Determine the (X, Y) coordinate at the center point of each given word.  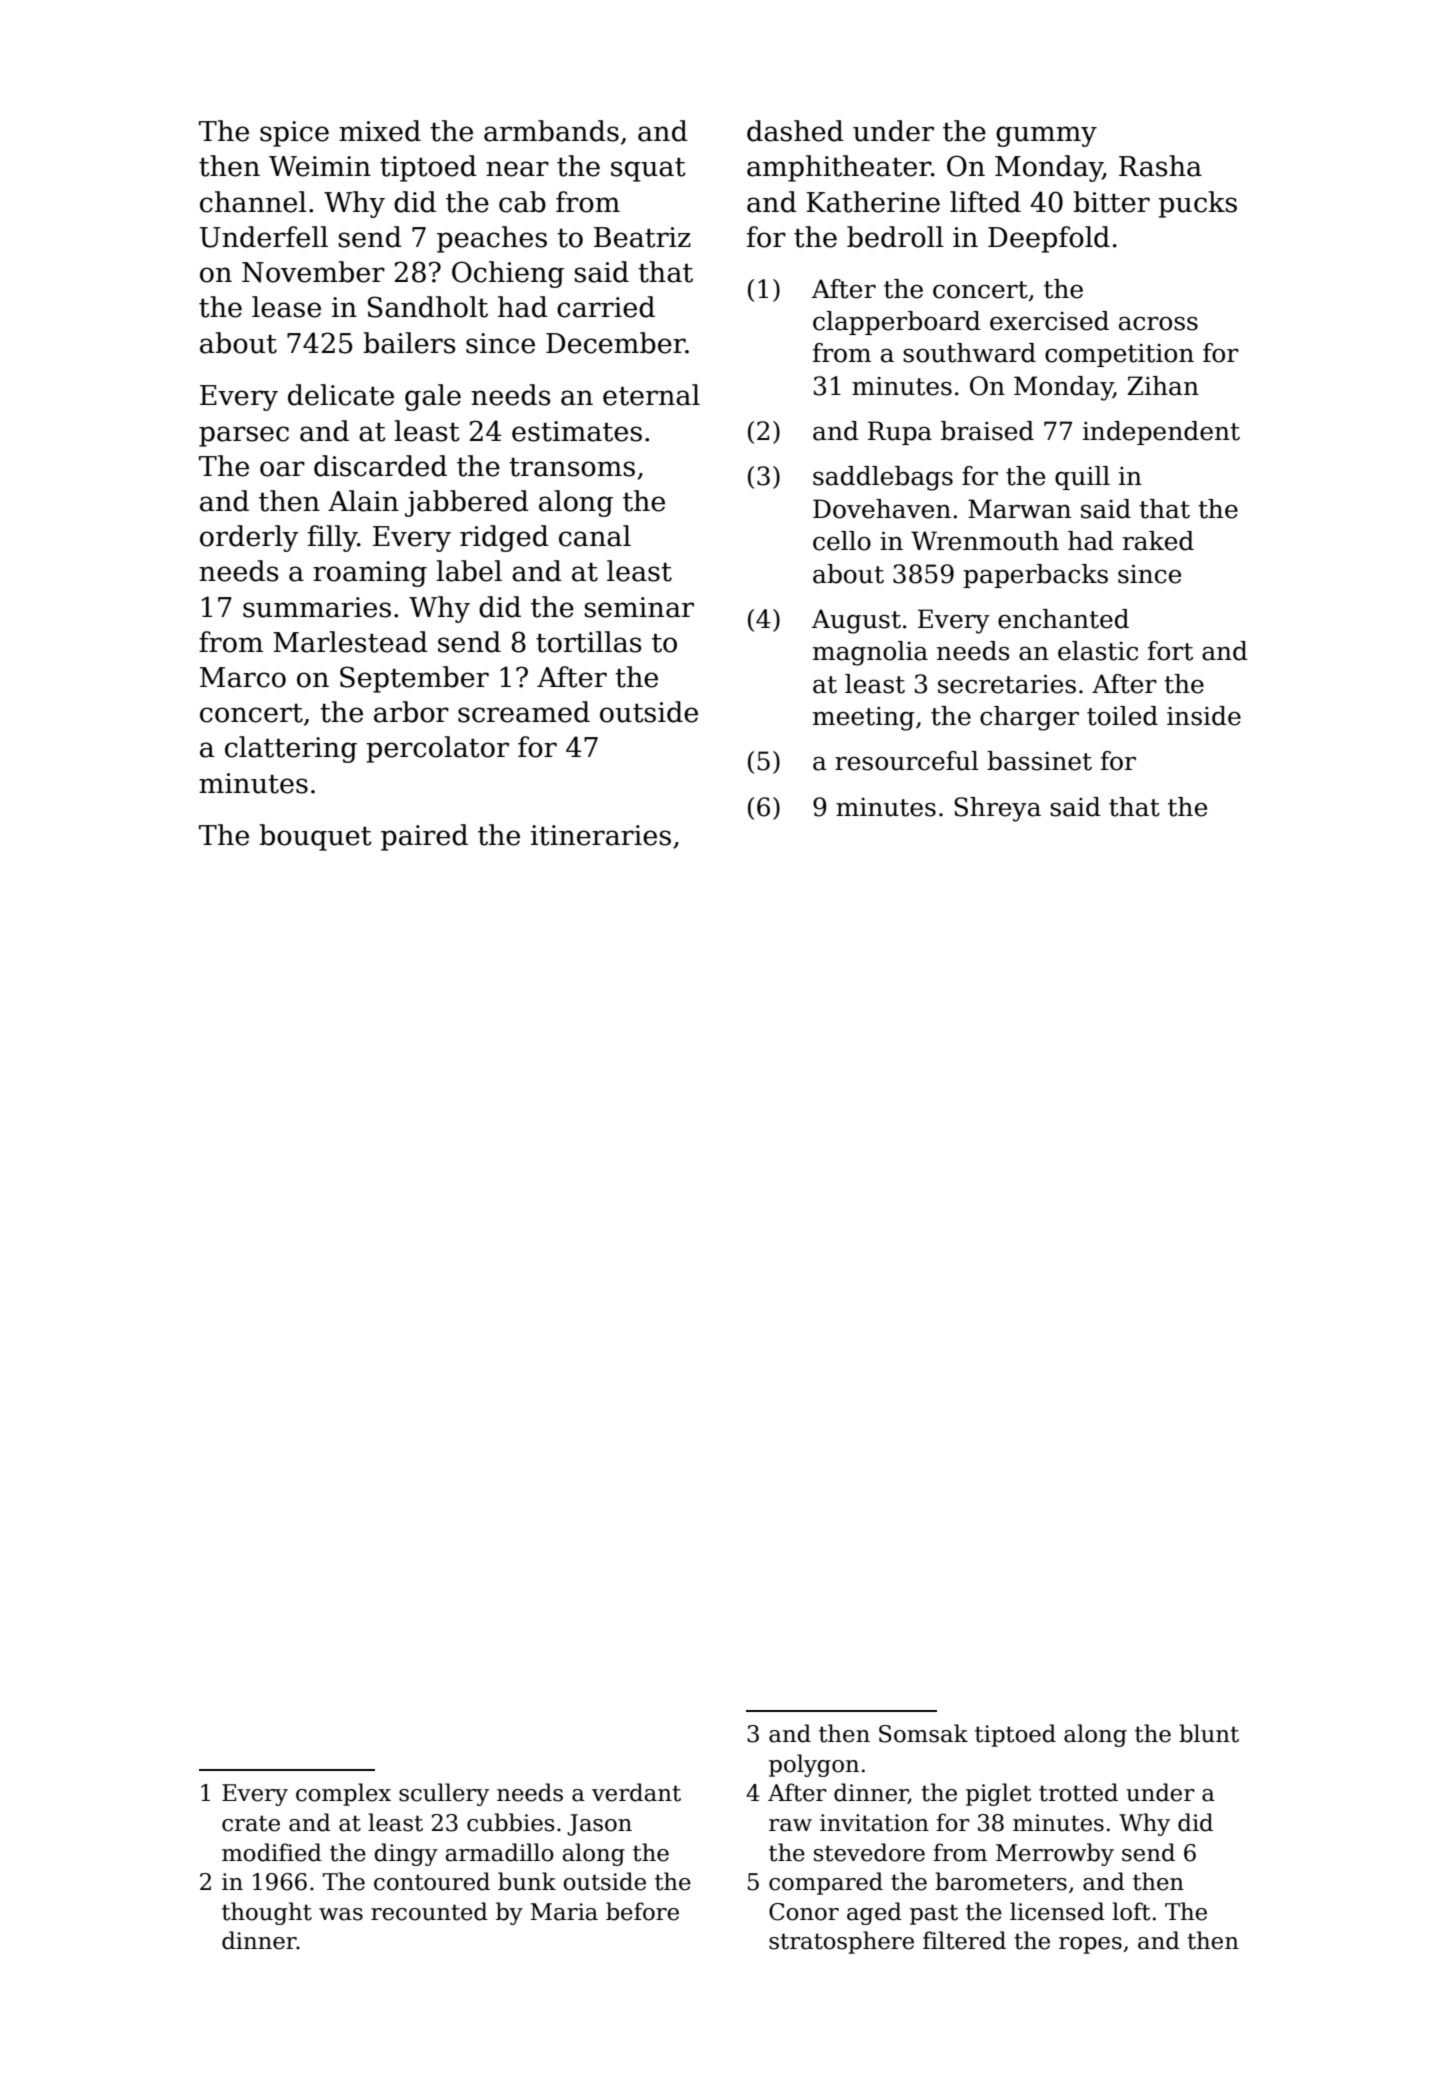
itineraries (601, 835)
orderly (249, 538)
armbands (551, 131)
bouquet (315, 837)
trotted (1078, 1792)
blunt (1209, 1733)
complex (343, 1794)
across (1158, 324)
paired (424, 837)
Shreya (997, 809)
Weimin (320, 166)
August (856, 621)
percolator (437, 749)
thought (267, 1913)
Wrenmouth (985, 541)
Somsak (923, 1733)
